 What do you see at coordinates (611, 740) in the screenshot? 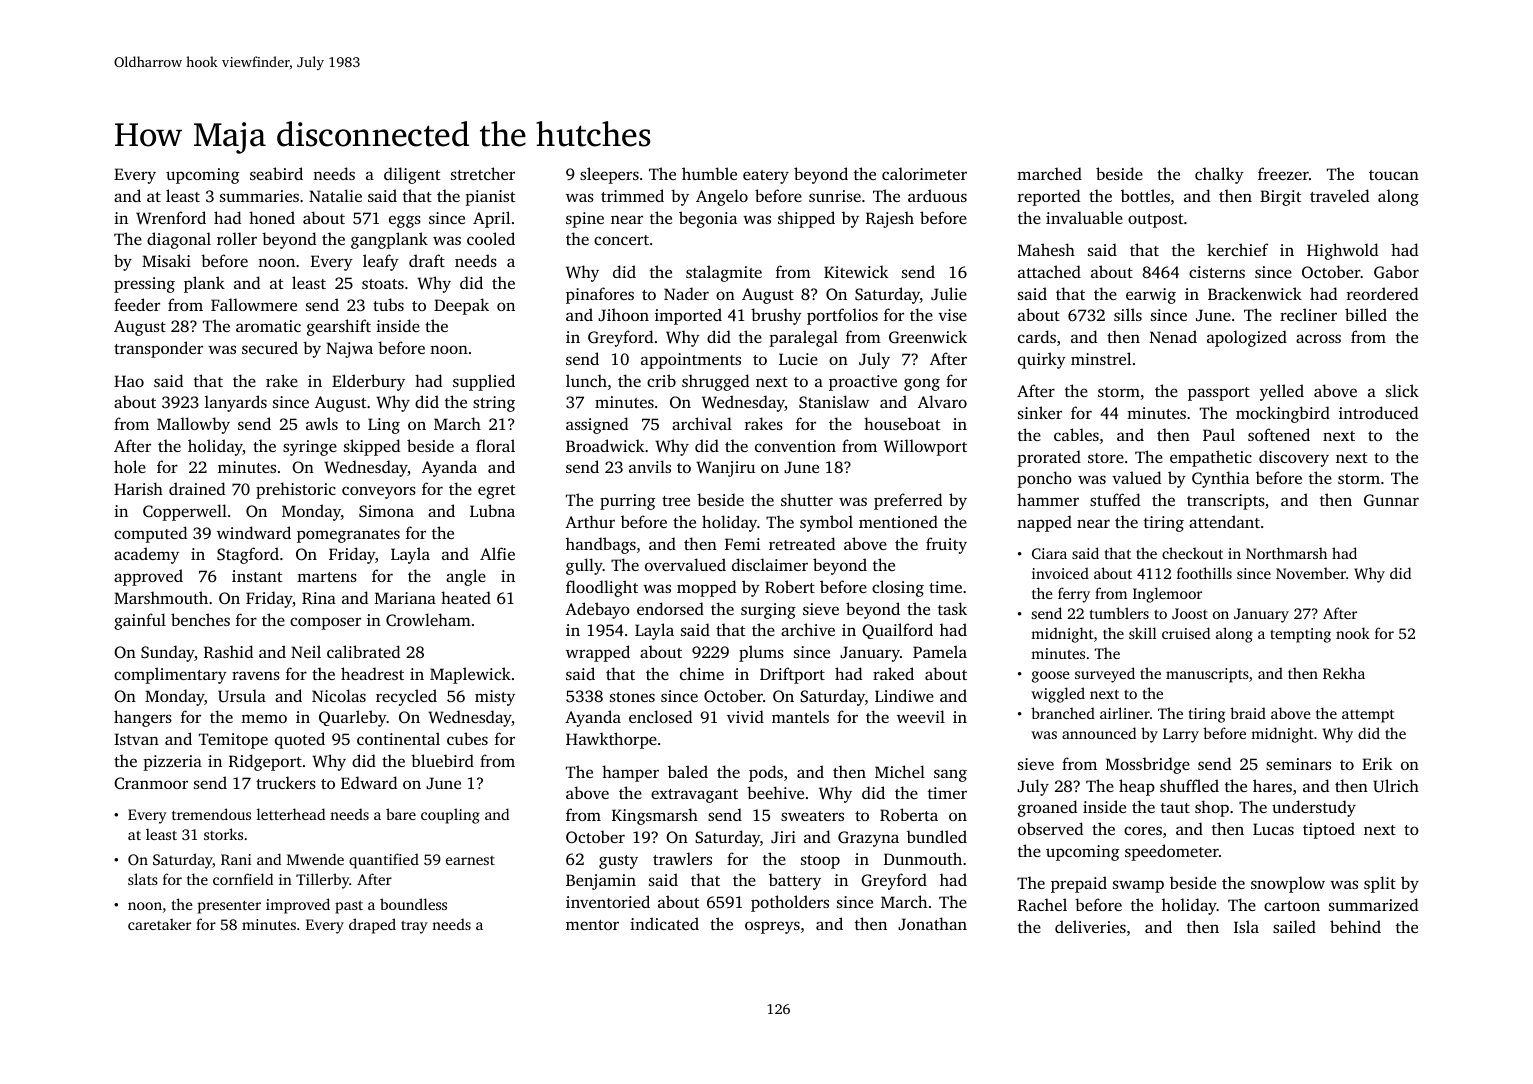
I see `Hawkthorpe` at bounding box center [611, 740].
